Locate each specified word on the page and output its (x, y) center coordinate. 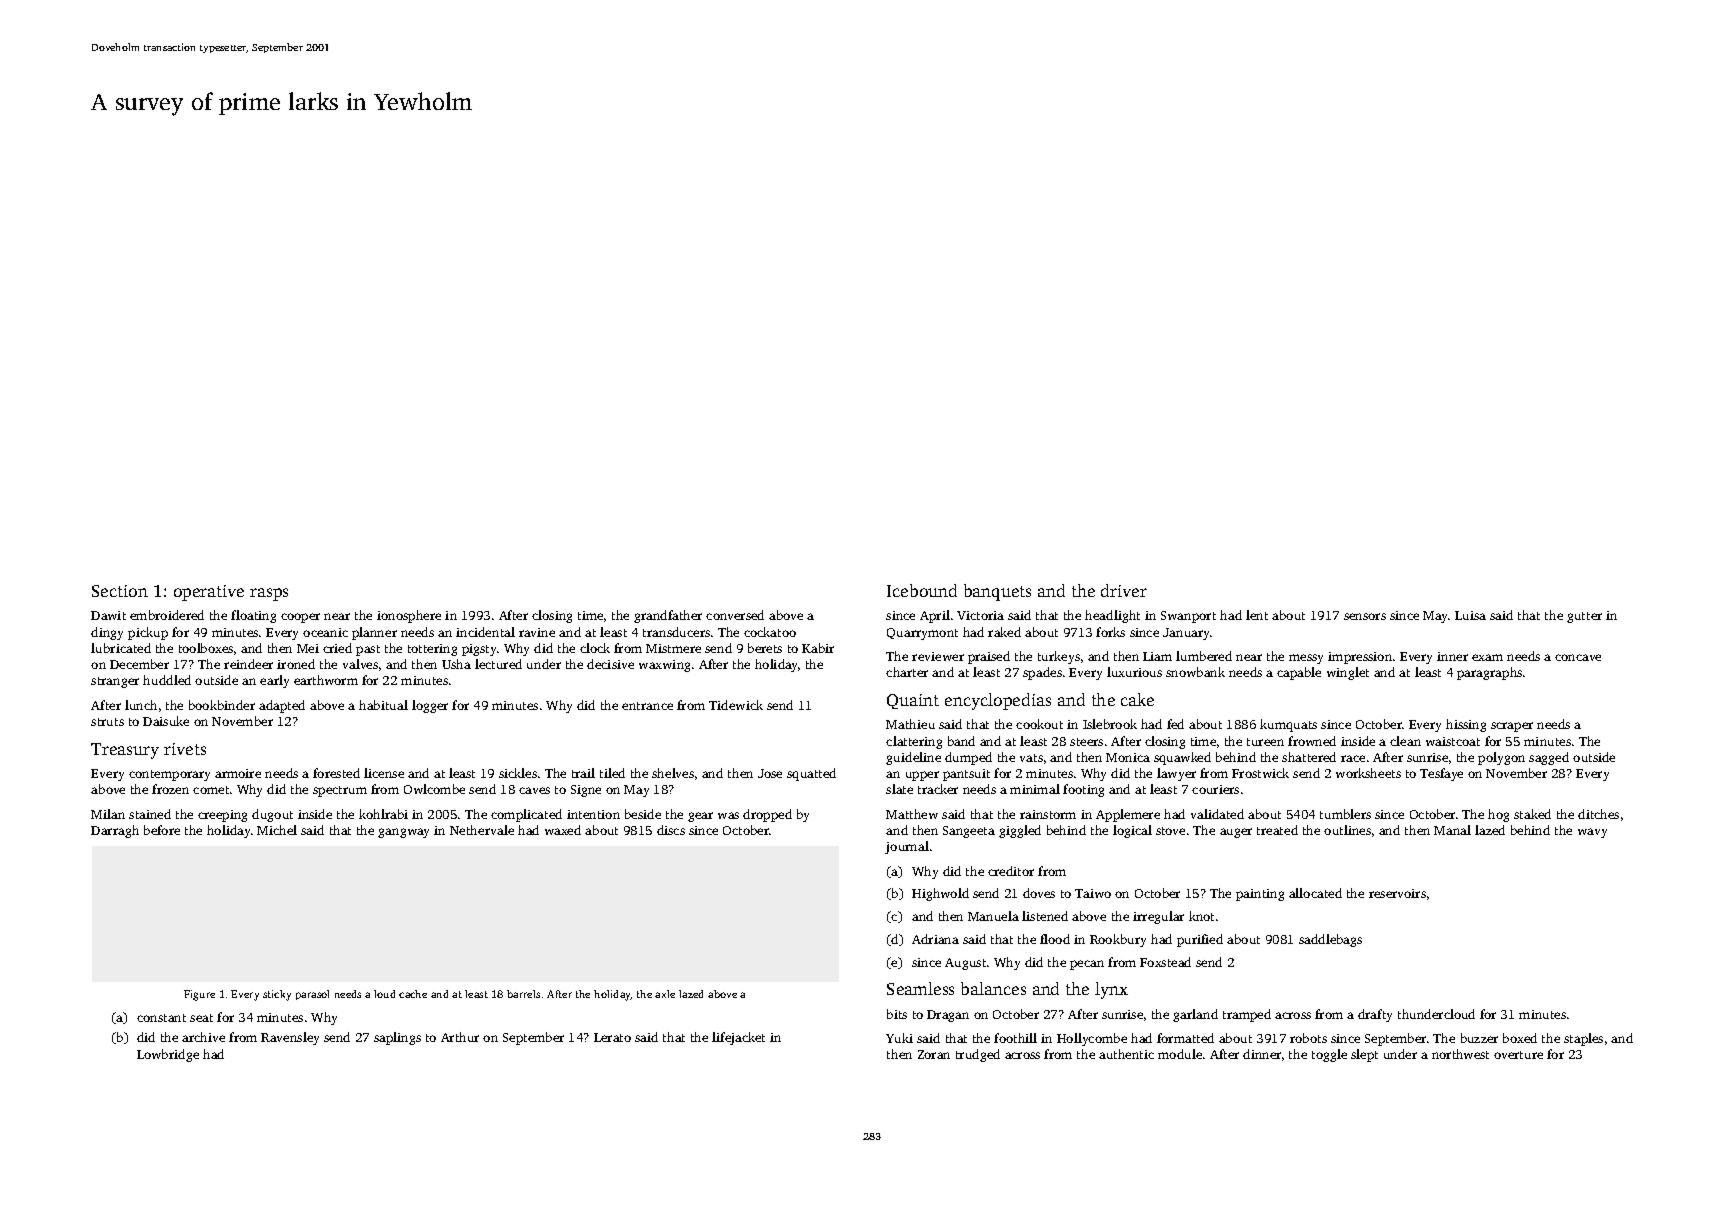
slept (1364, 1055)
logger (430, 706)
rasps (269, 594)
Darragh (115, 831)
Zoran (934, 1054)
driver (1124, 590)
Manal (1452, 830)
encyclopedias (998, 701)
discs (671, 830)
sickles (518, 773)
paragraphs (1489, 673)
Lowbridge (168, 1055)
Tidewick (736, 705)
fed (1175, 724)
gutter (1584, 617)
